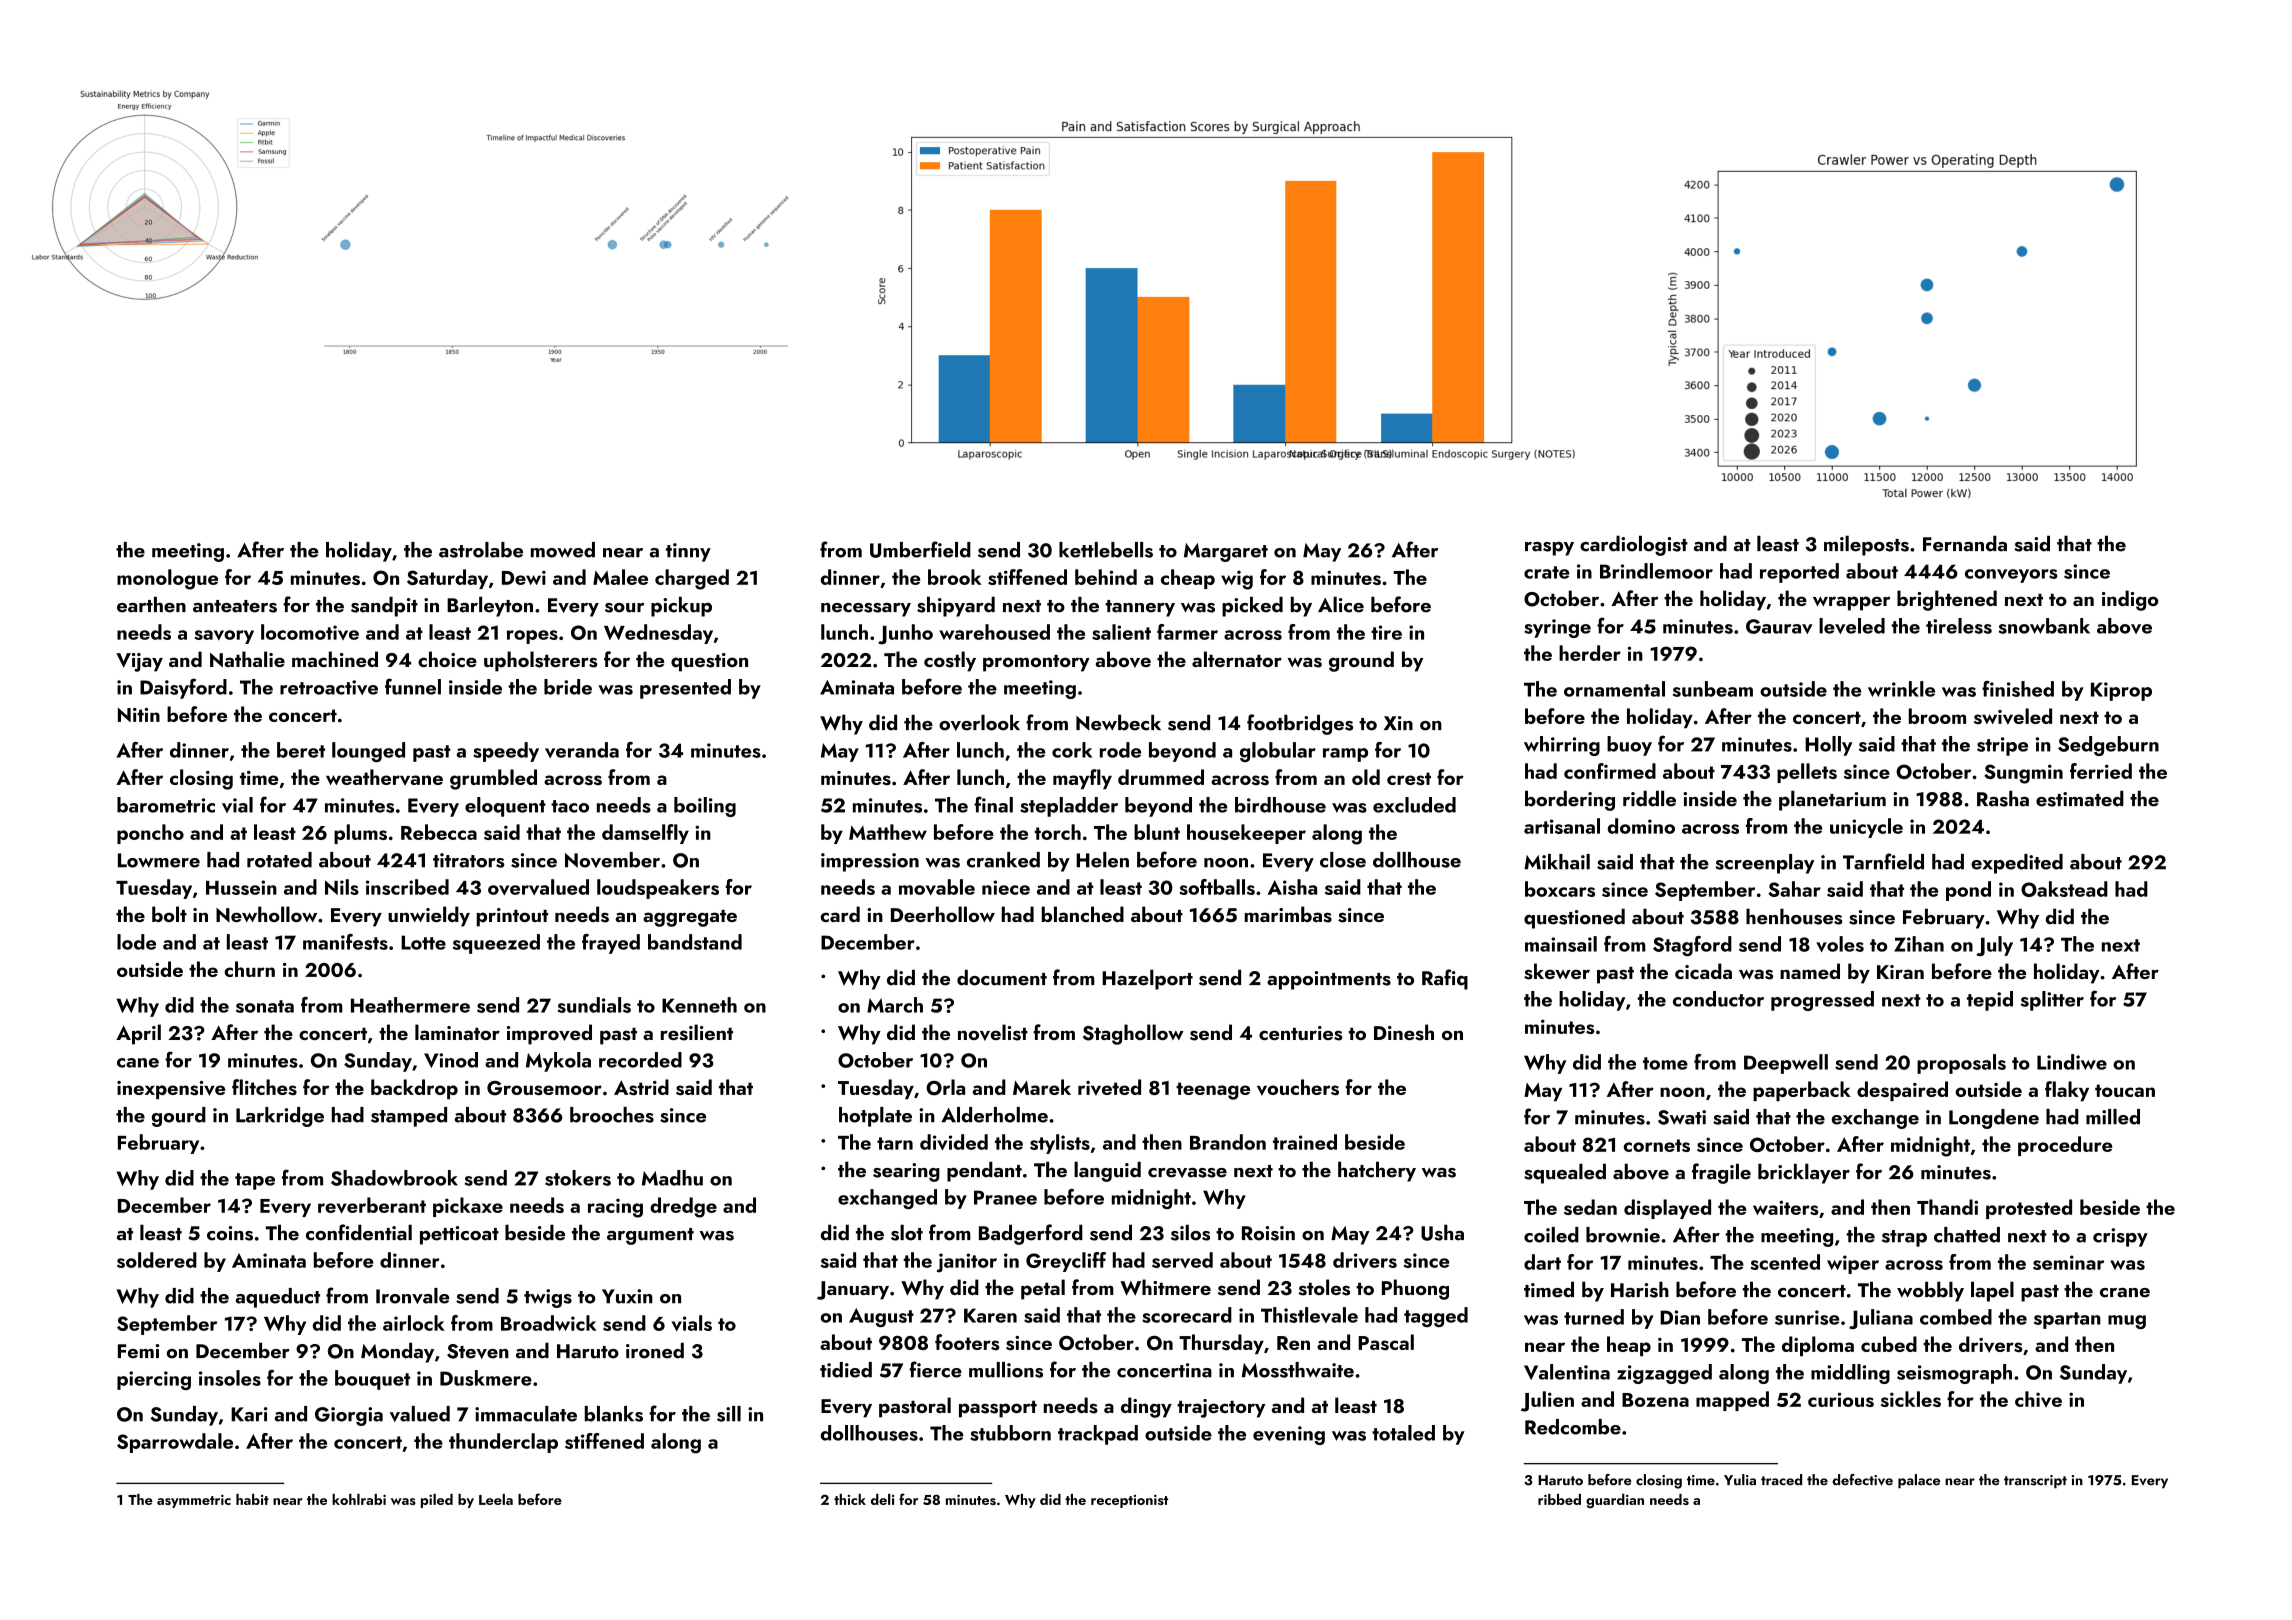  Describe the element at coordinates (1106, 550) in the screenshot. I see `kettlebells` at that location.
